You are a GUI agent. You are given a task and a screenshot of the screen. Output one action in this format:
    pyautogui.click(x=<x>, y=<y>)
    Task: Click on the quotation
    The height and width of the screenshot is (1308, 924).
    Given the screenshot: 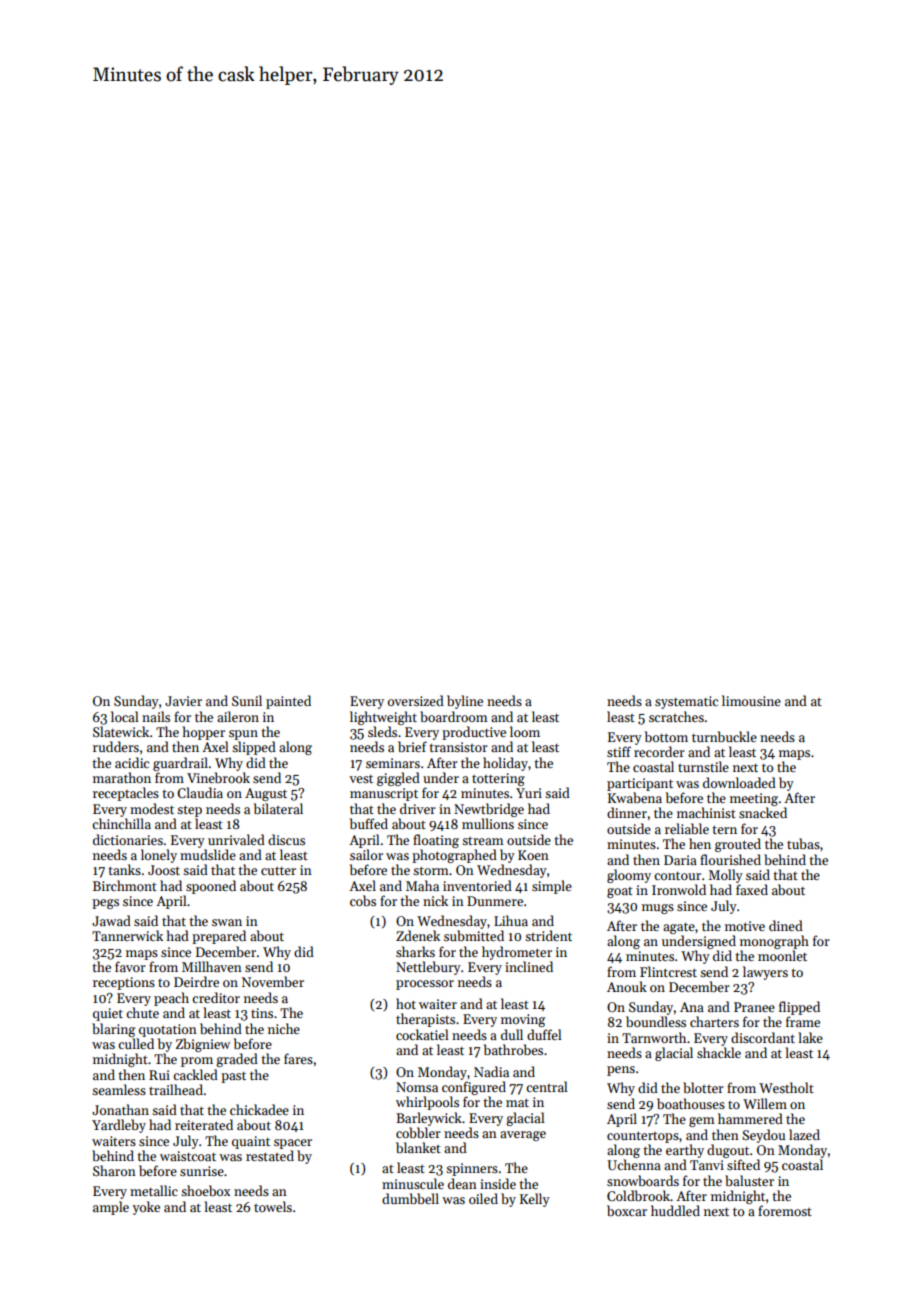 What is the action you would take?
    pyautogui.click(x=168, y=1030)
